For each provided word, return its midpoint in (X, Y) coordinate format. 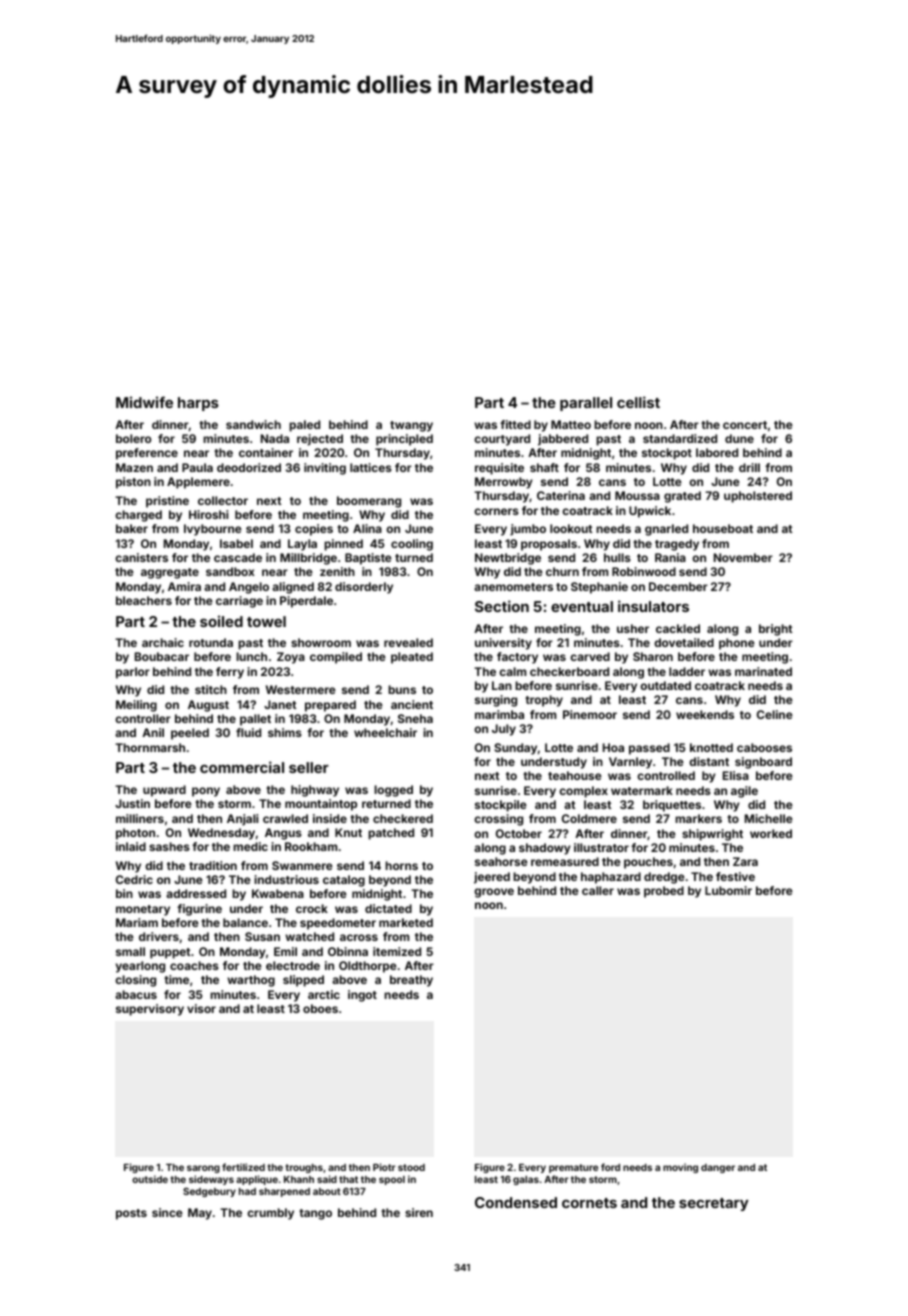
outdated (665, 685)
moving (680, 1168)
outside (150, 1179)
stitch (211, 689)
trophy (544, 701)
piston (133, 483)
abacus (136, 994)
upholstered (758, 497)
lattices (371, 467)
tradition (213, 865)
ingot (362, 996)
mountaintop (321, 805)
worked (771, 833)
